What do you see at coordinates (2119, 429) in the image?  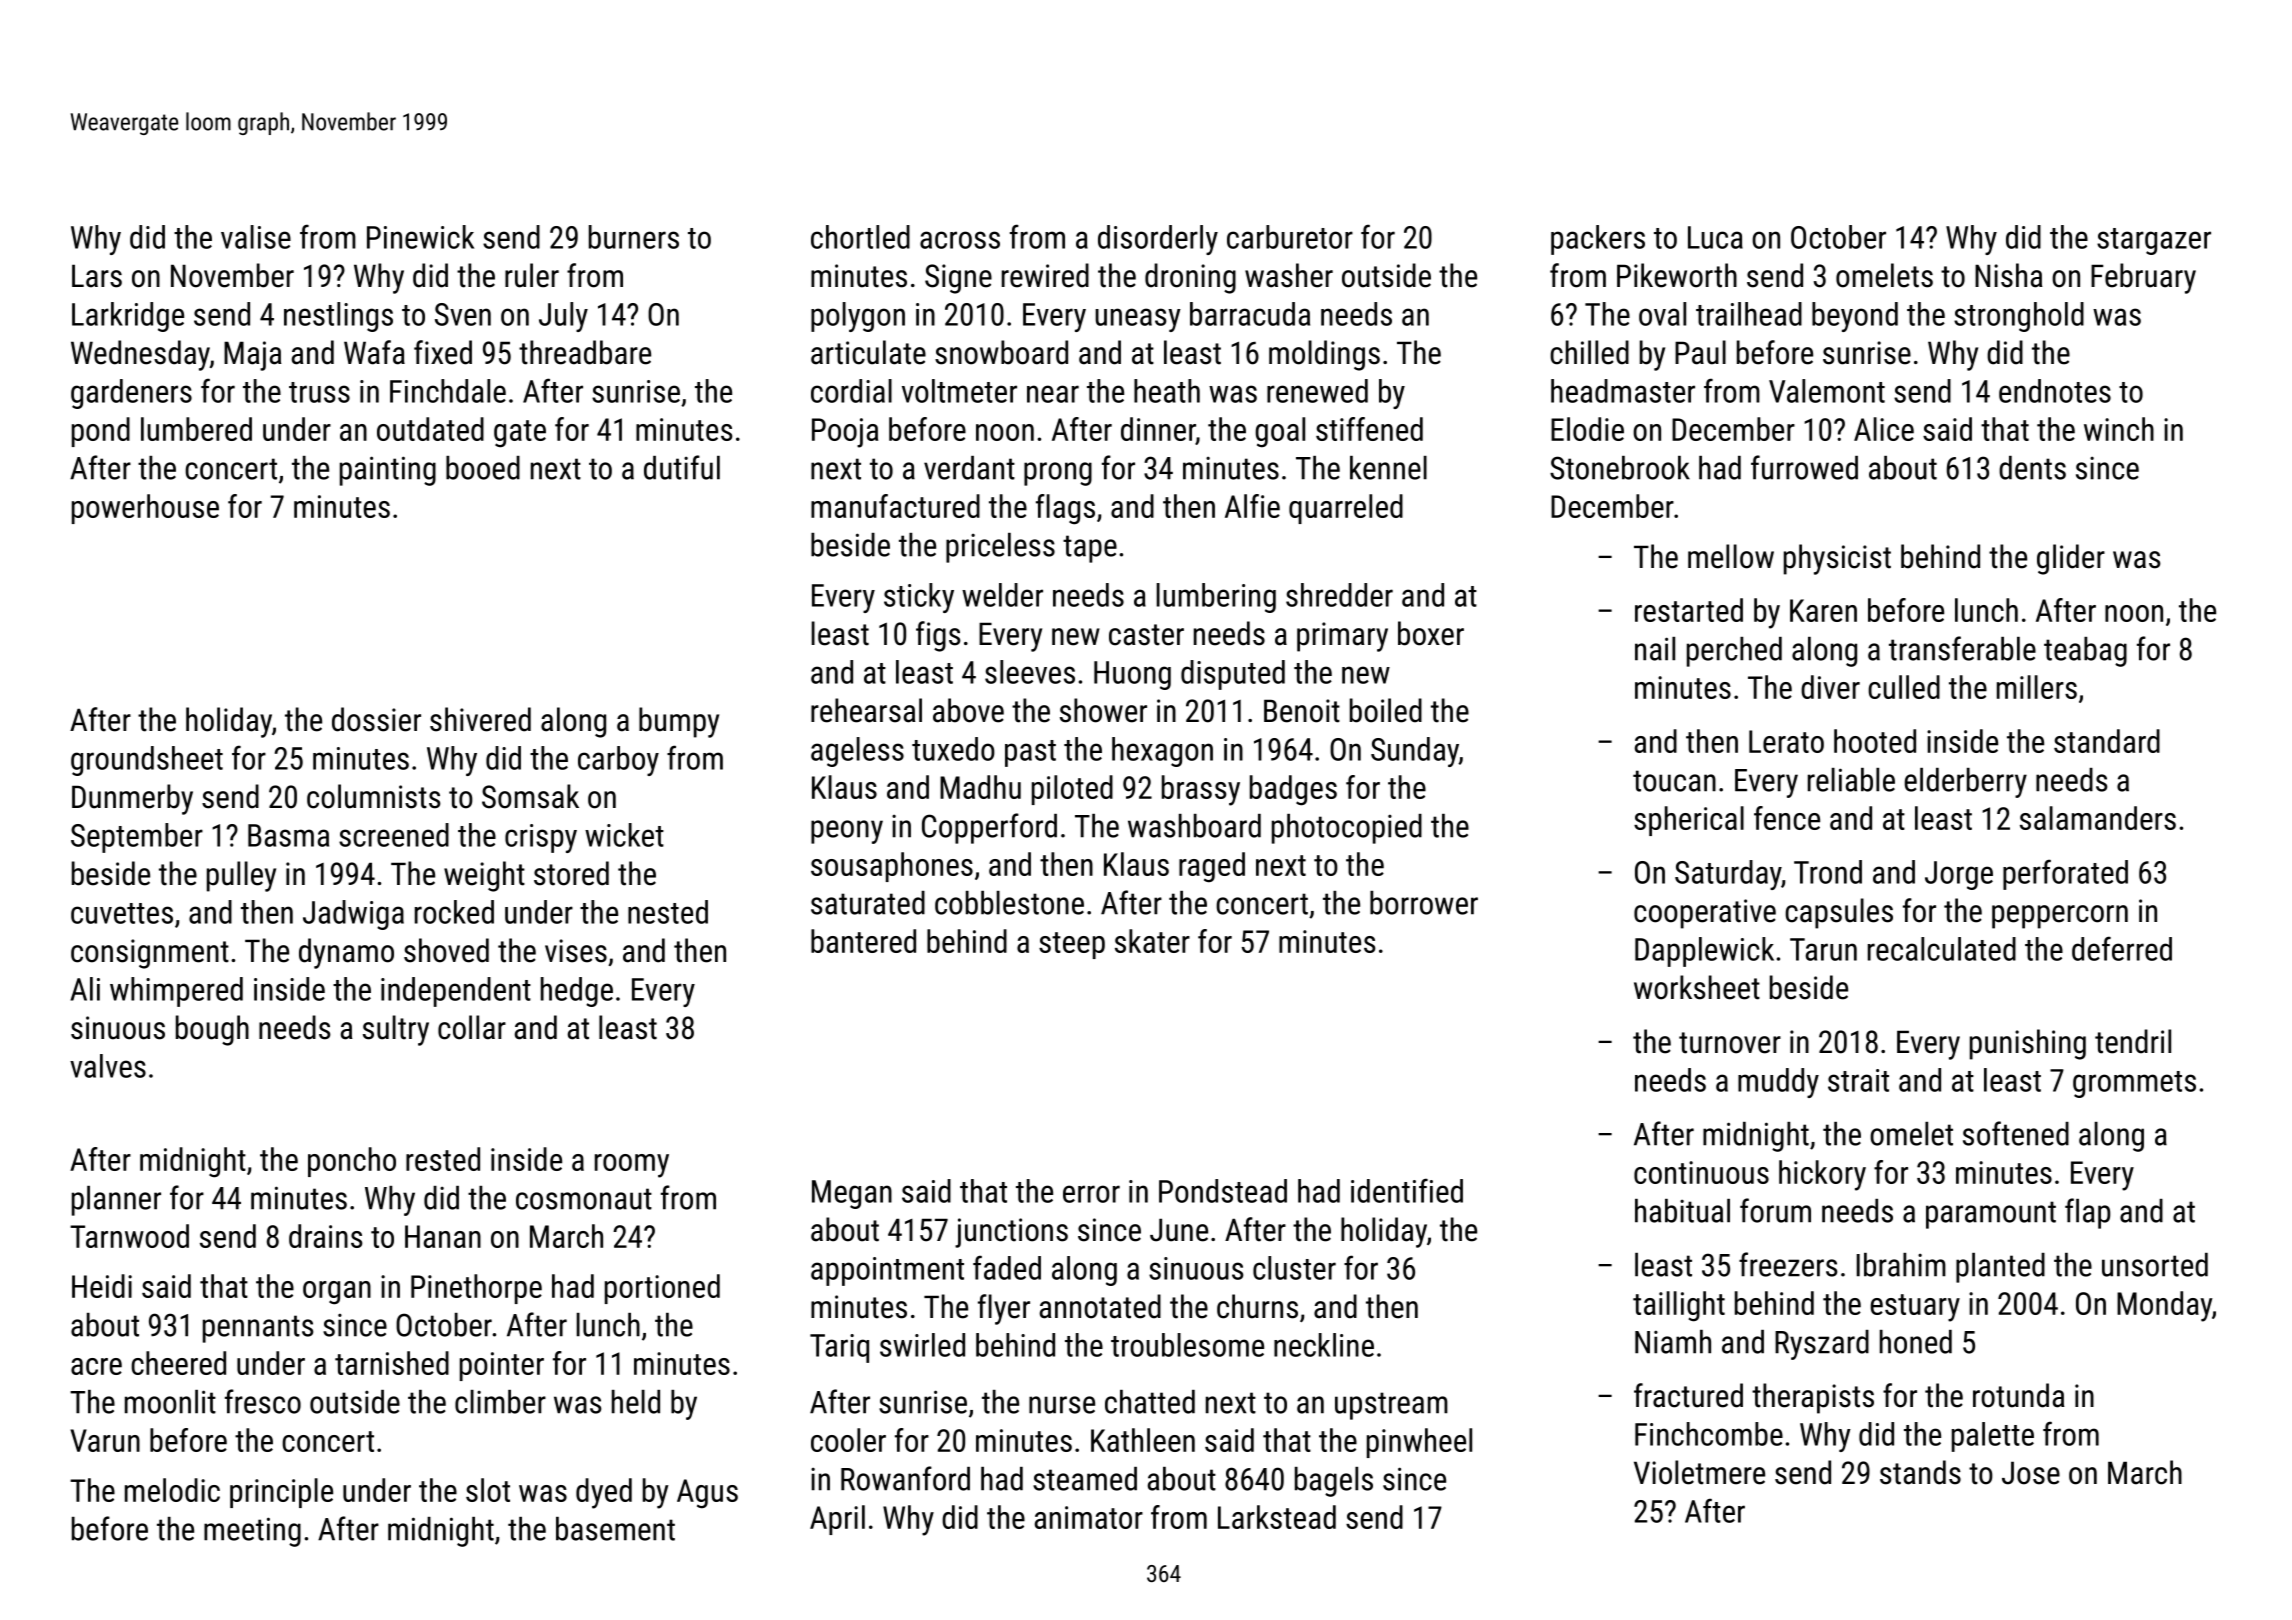 I see `winch` at bounding box center [2119, 429].
